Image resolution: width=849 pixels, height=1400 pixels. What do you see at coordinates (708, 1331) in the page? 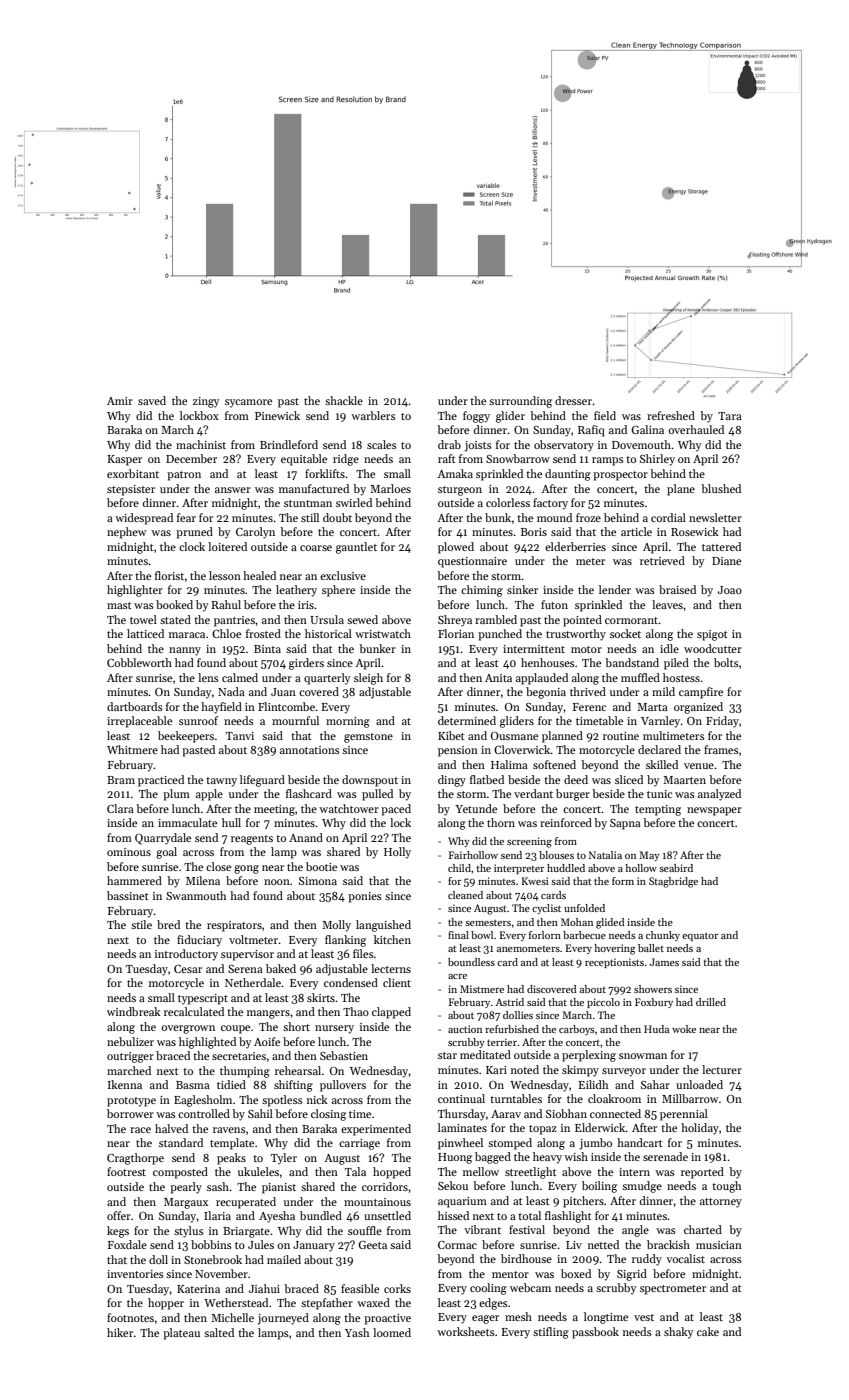
I see `cake` at bounding box center [708, 1331].
